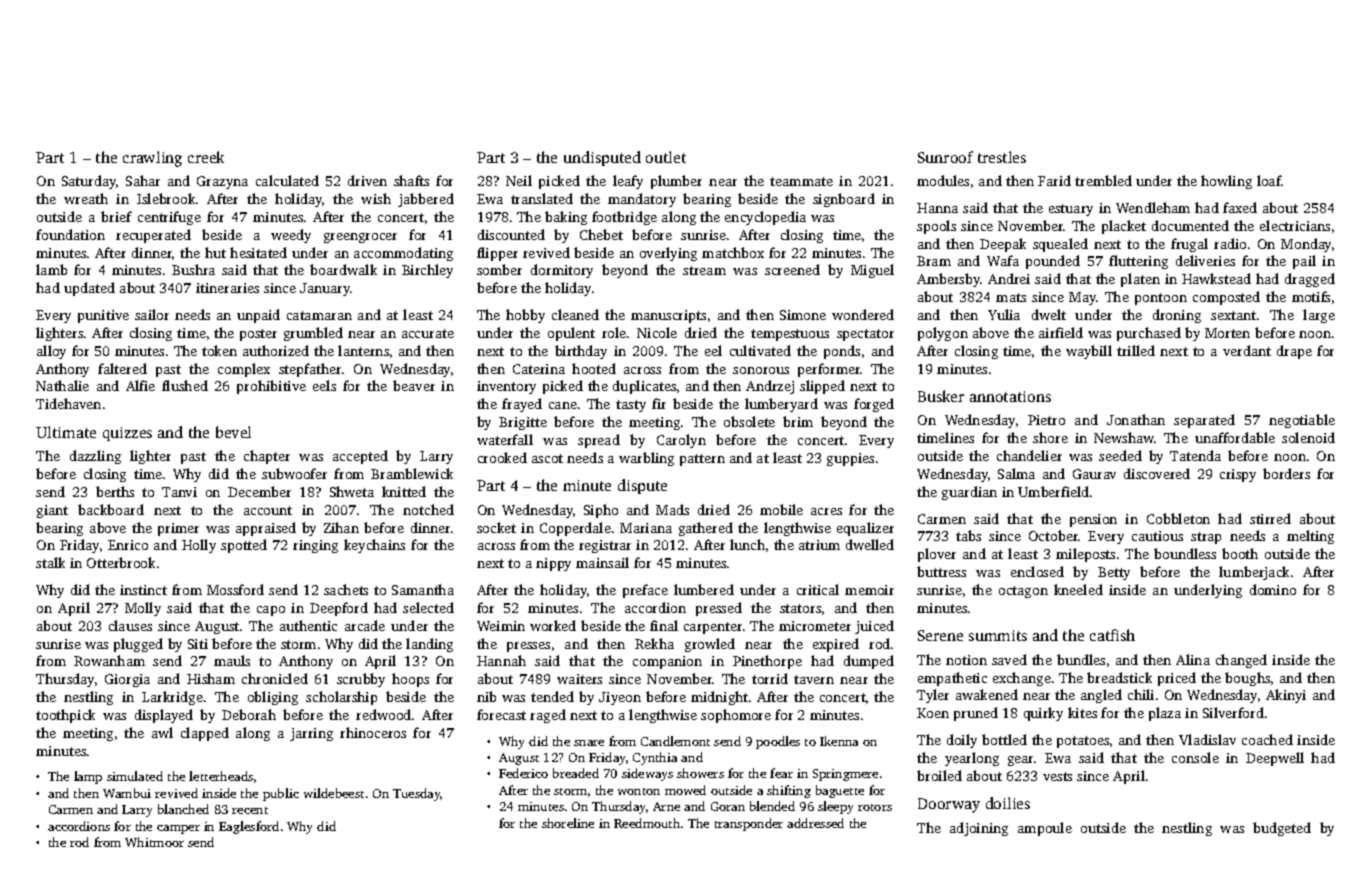  Describe the element at coordinates (781, 773) in the screenshot. I see `fear` at that location.
